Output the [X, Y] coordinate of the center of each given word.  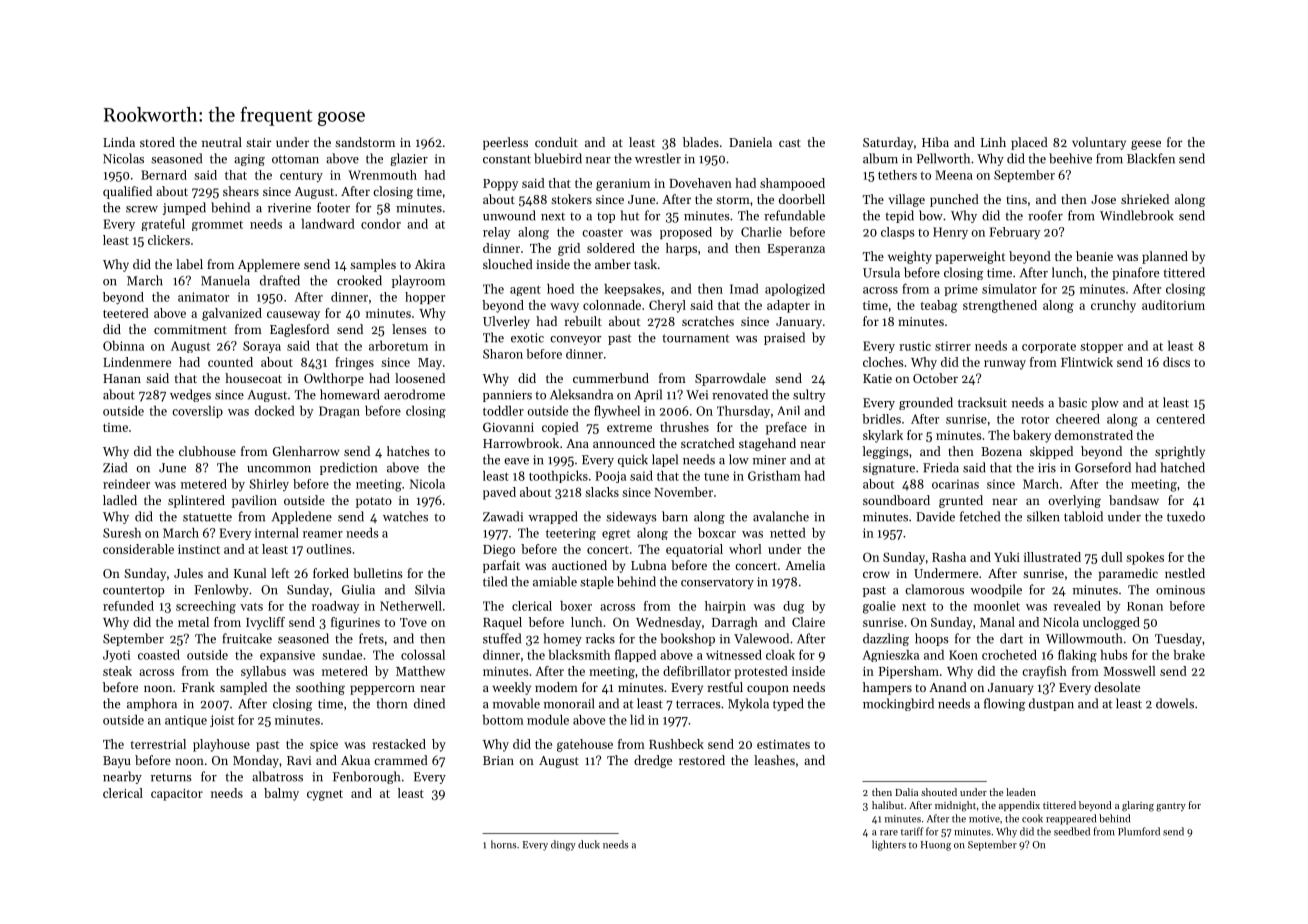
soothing [320, 688]
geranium [623, 185]
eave [516, 461]
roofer [1045, 215]
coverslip [197, 412]
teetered [126, 313]
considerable [138, 549]
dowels [1175, 703]
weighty [910, 257]
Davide [935, 516]
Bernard [164, 175]
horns [503, 844]
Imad [744, 289]
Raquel [502, 623]
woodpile [996, 590]
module [548, 720]
